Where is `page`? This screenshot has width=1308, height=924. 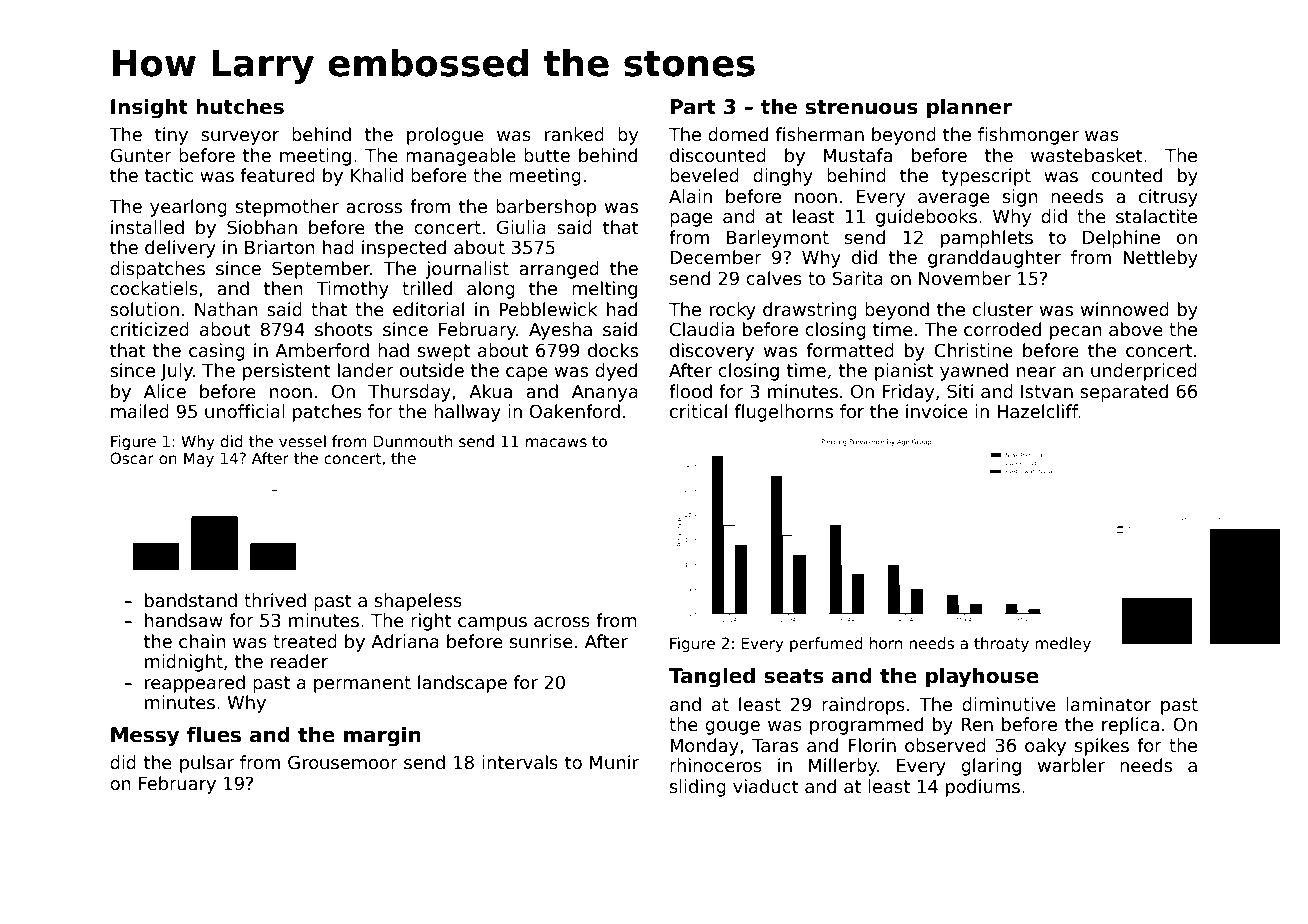 page is located at coordinates (691, 220).
